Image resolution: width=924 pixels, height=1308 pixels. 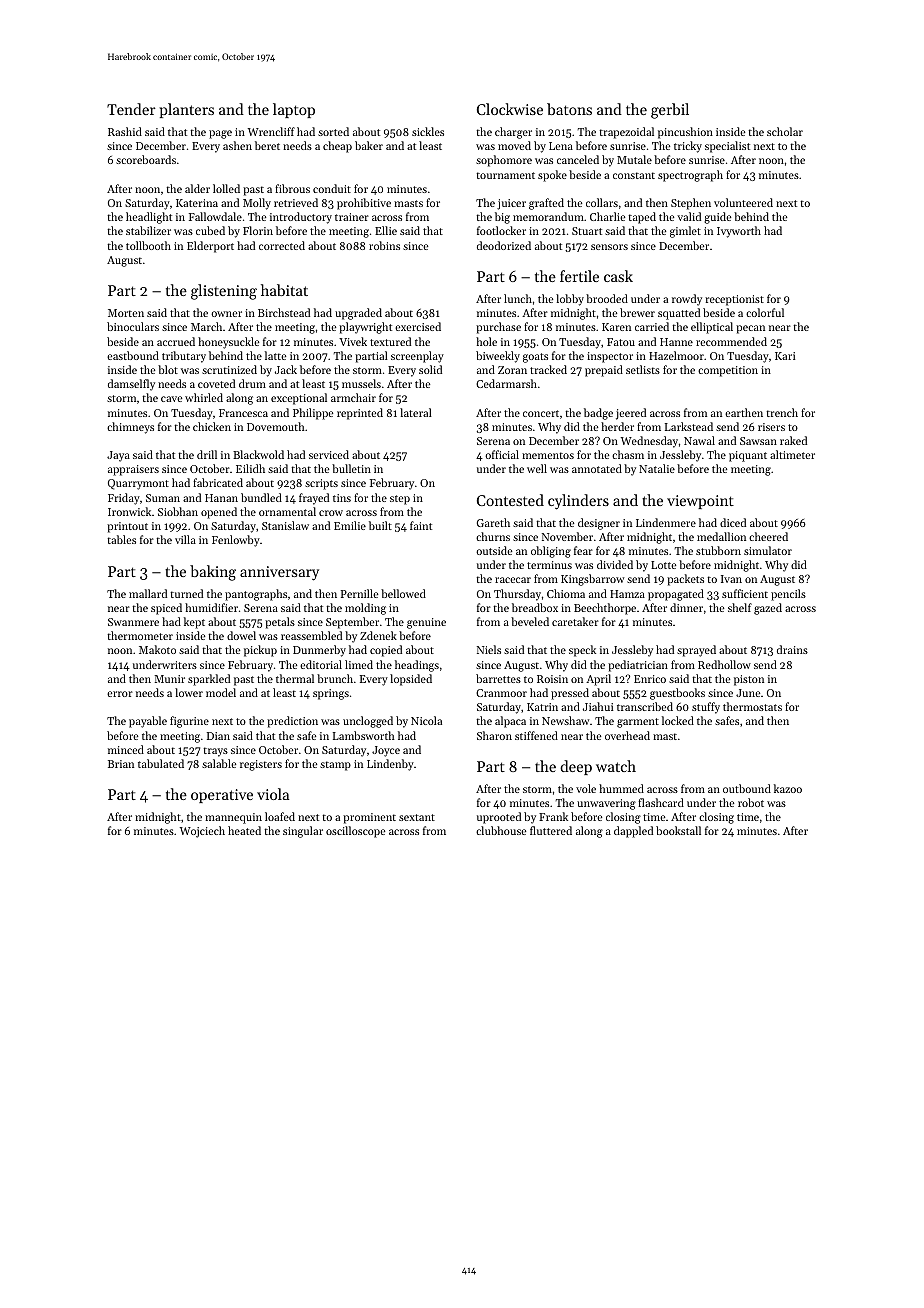 What do you see at coordinates (685, 133) in the image?
I see `pincushion` at bounding box center [685, 133].
